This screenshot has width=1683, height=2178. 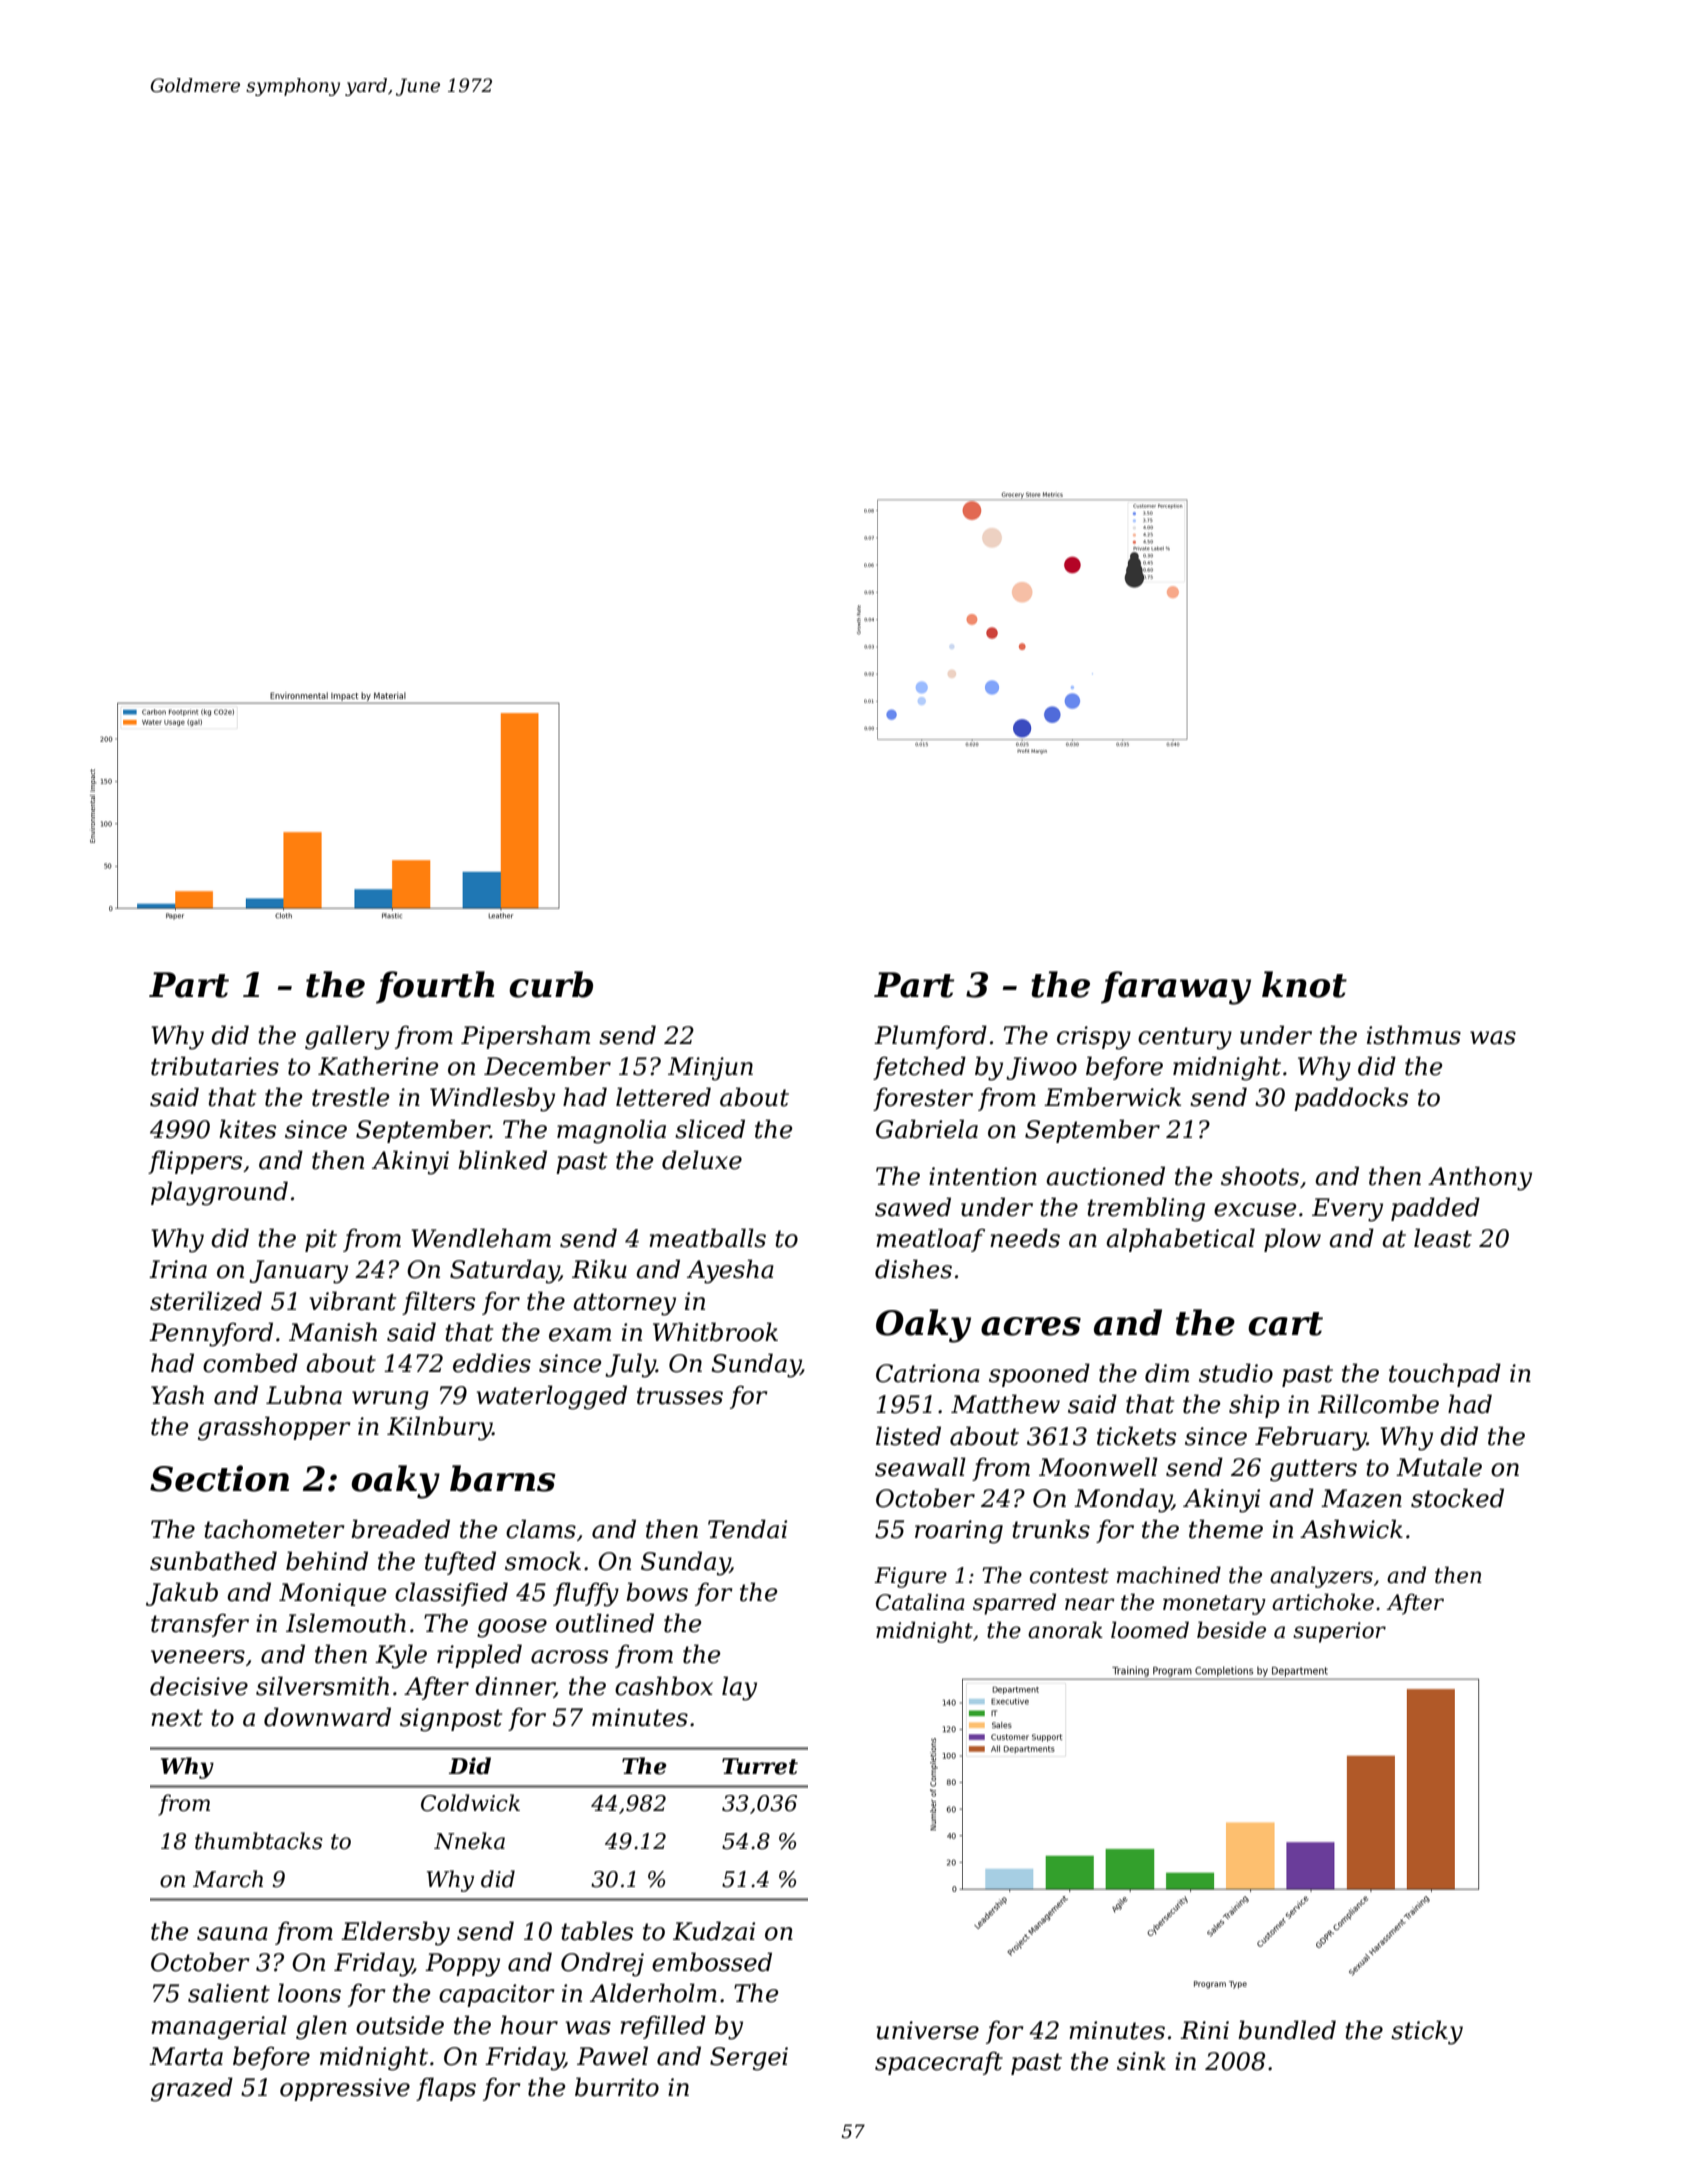 I want to click on cashbox, so click(x=664, y=1686).
